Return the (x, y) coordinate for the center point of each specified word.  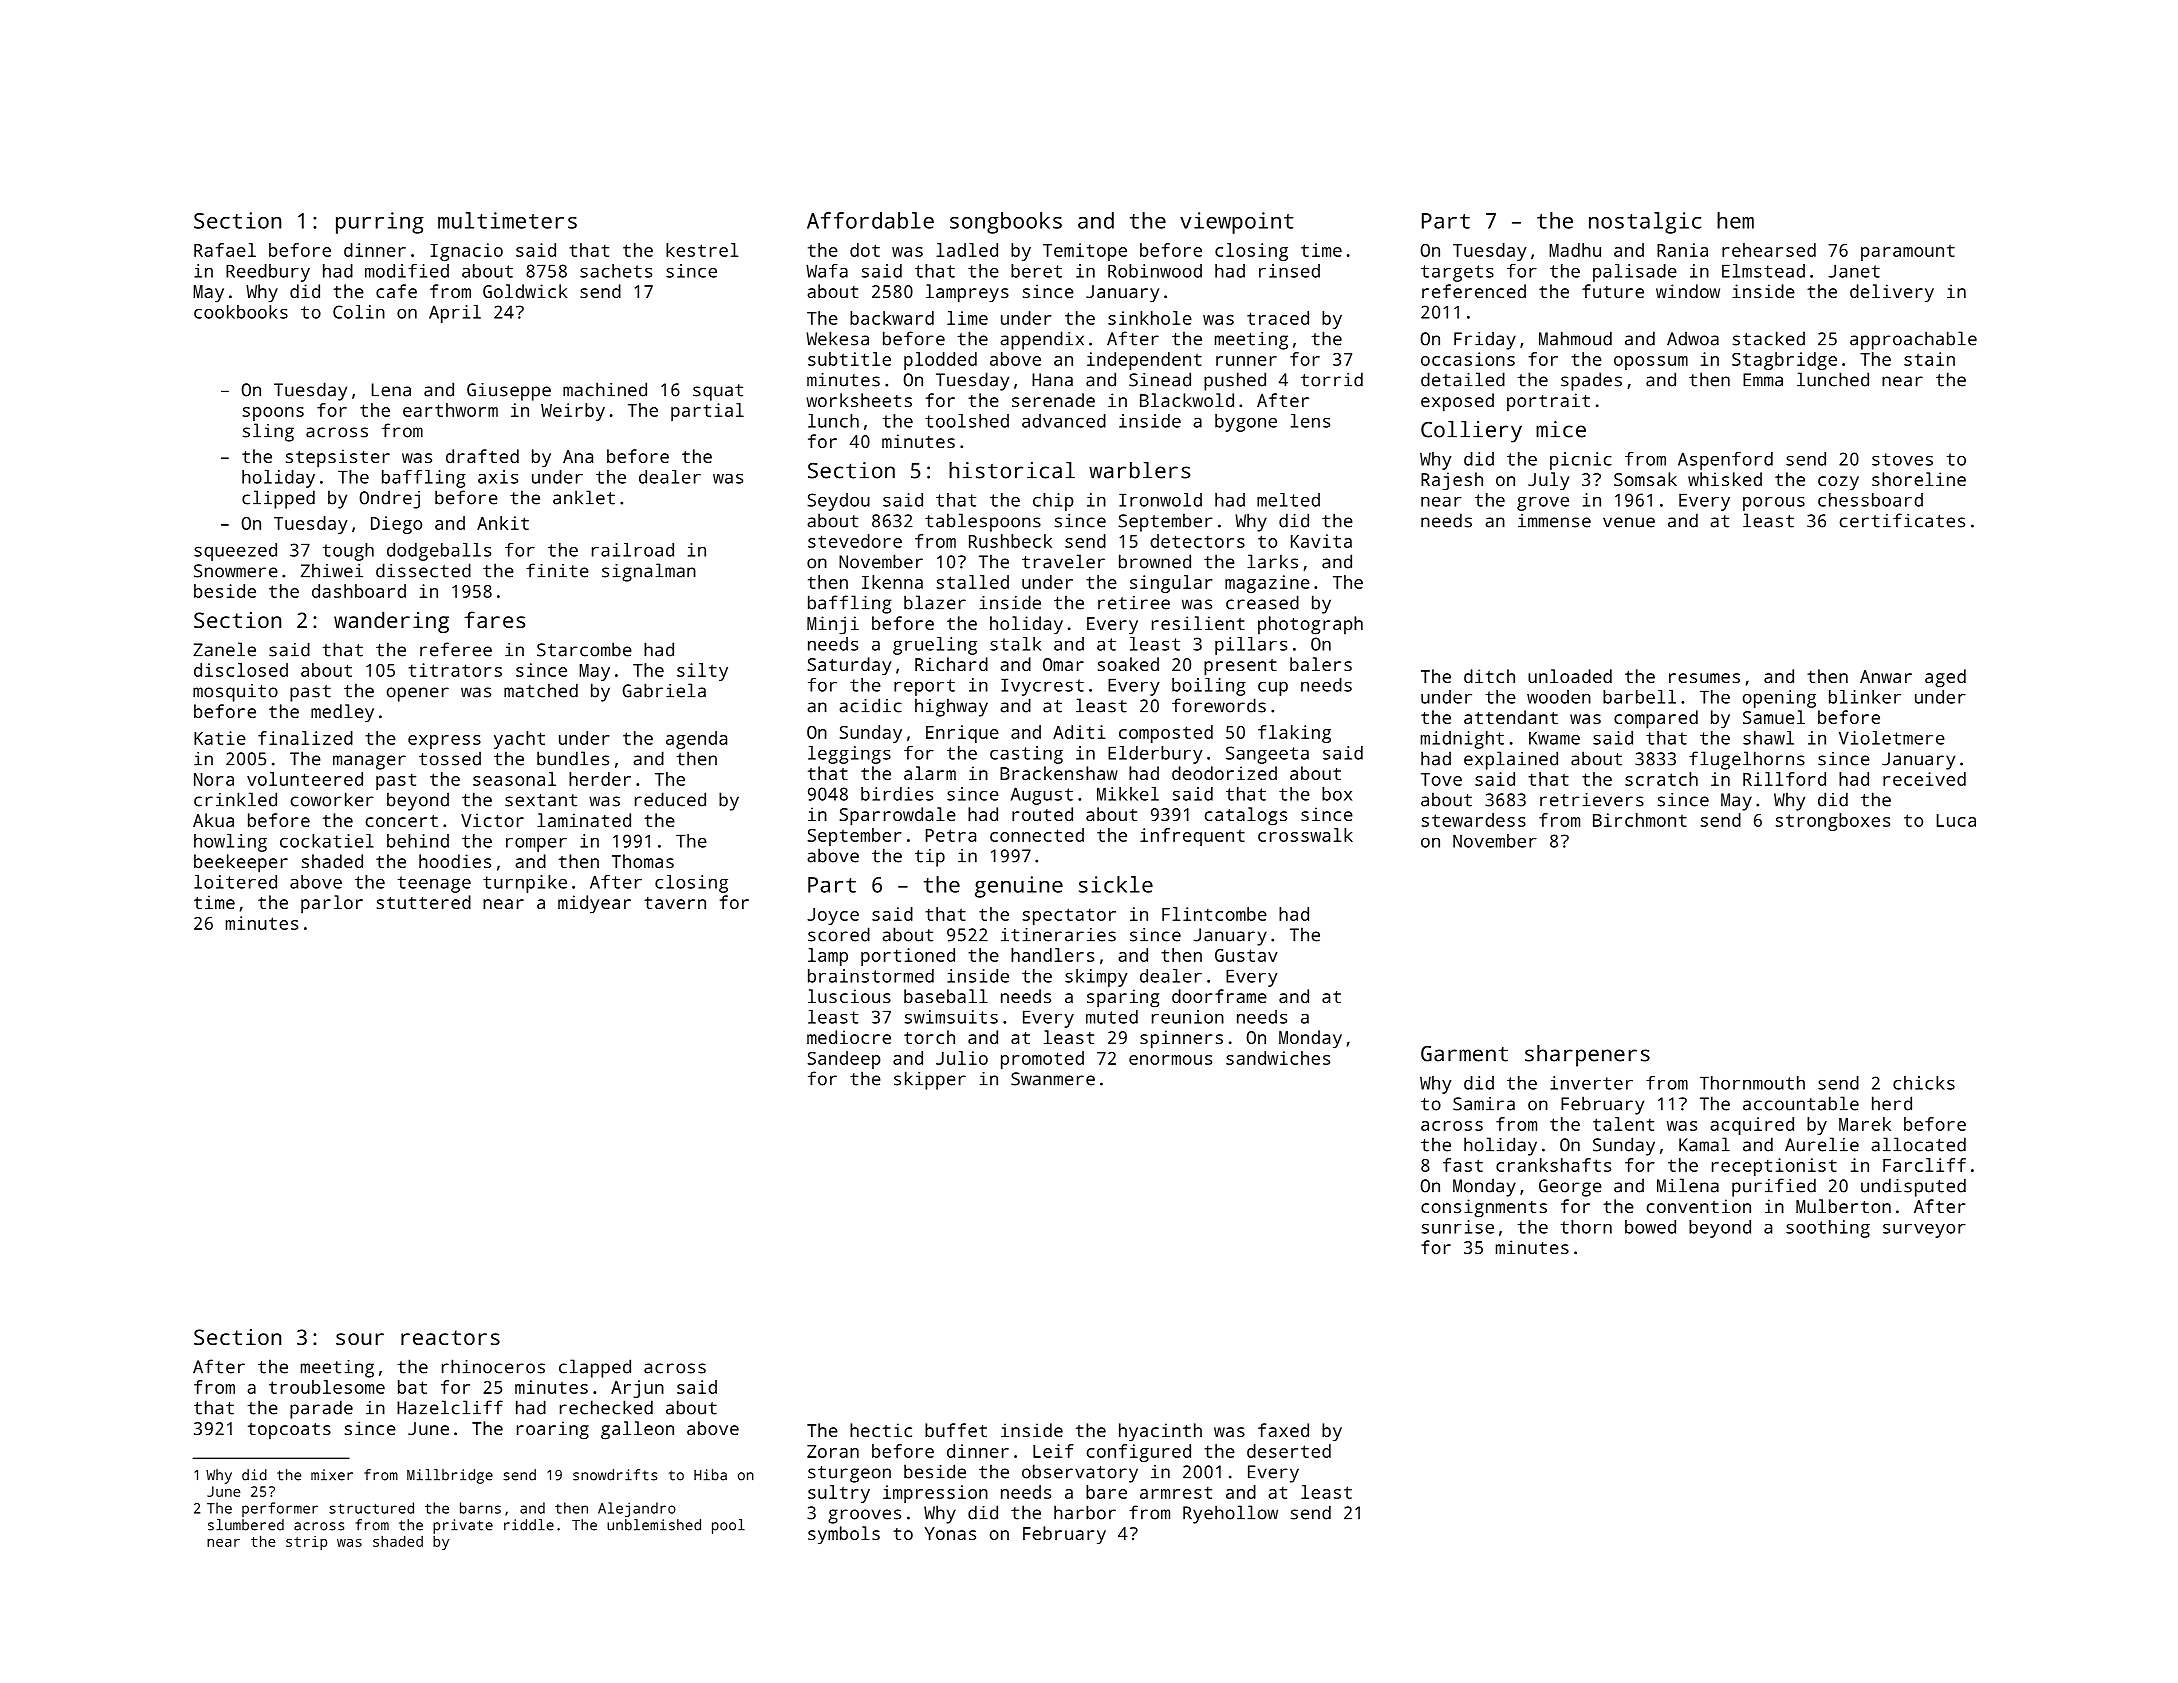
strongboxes (1833, 822)
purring (380, 223)
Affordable (870, 220)
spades (1591, 381)
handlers (1052, 955)
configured (1139, 1453)
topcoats (289, 1431)
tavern (675, 903)
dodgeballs (439, 552)
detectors (1197, 541)
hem (1735, 220)
